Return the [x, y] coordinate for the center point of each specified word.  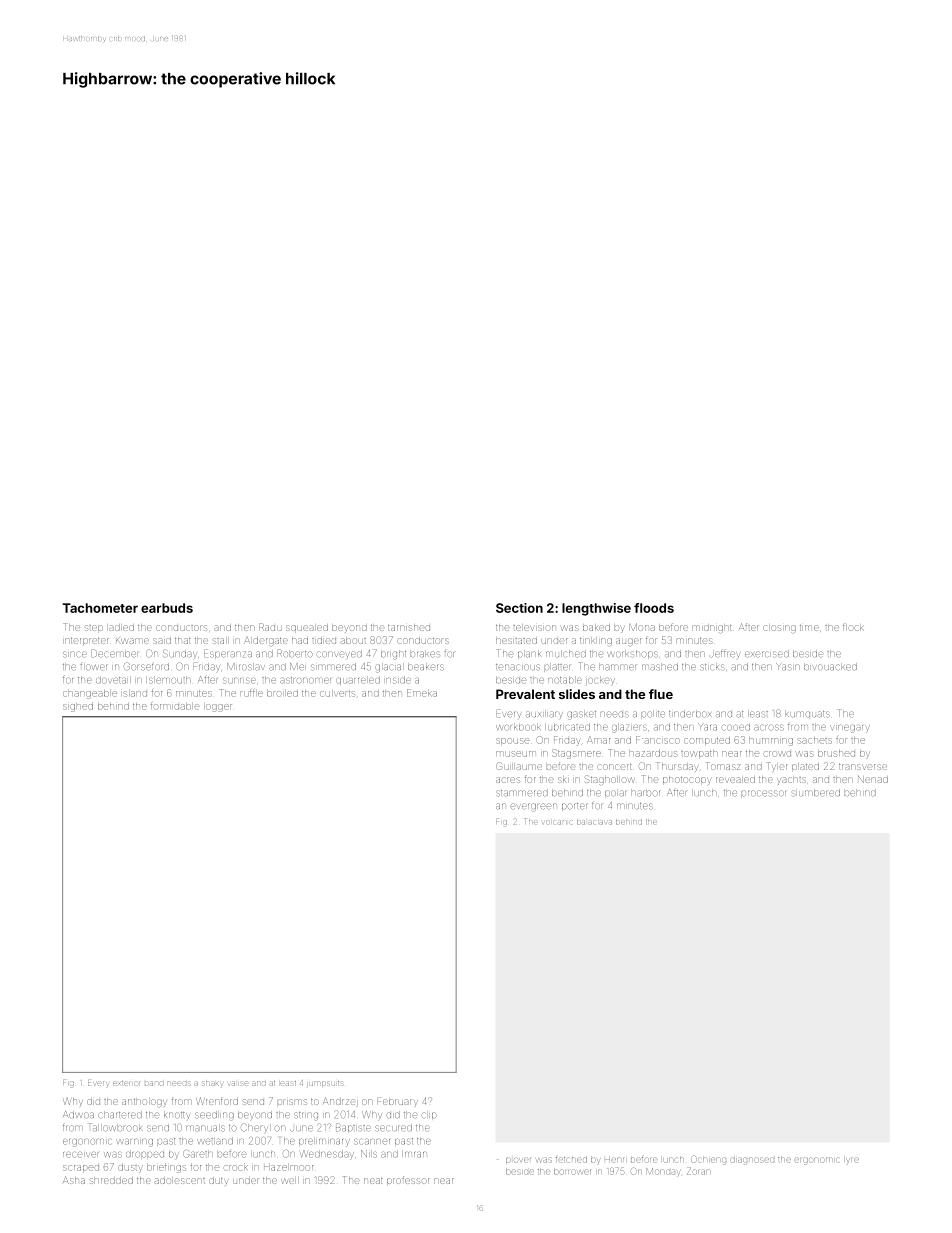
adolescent [180, 1180]
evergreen [533, 806]
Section [519, 608]
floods [654, 608]
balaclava [594, 822]
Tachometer [100, 608]
